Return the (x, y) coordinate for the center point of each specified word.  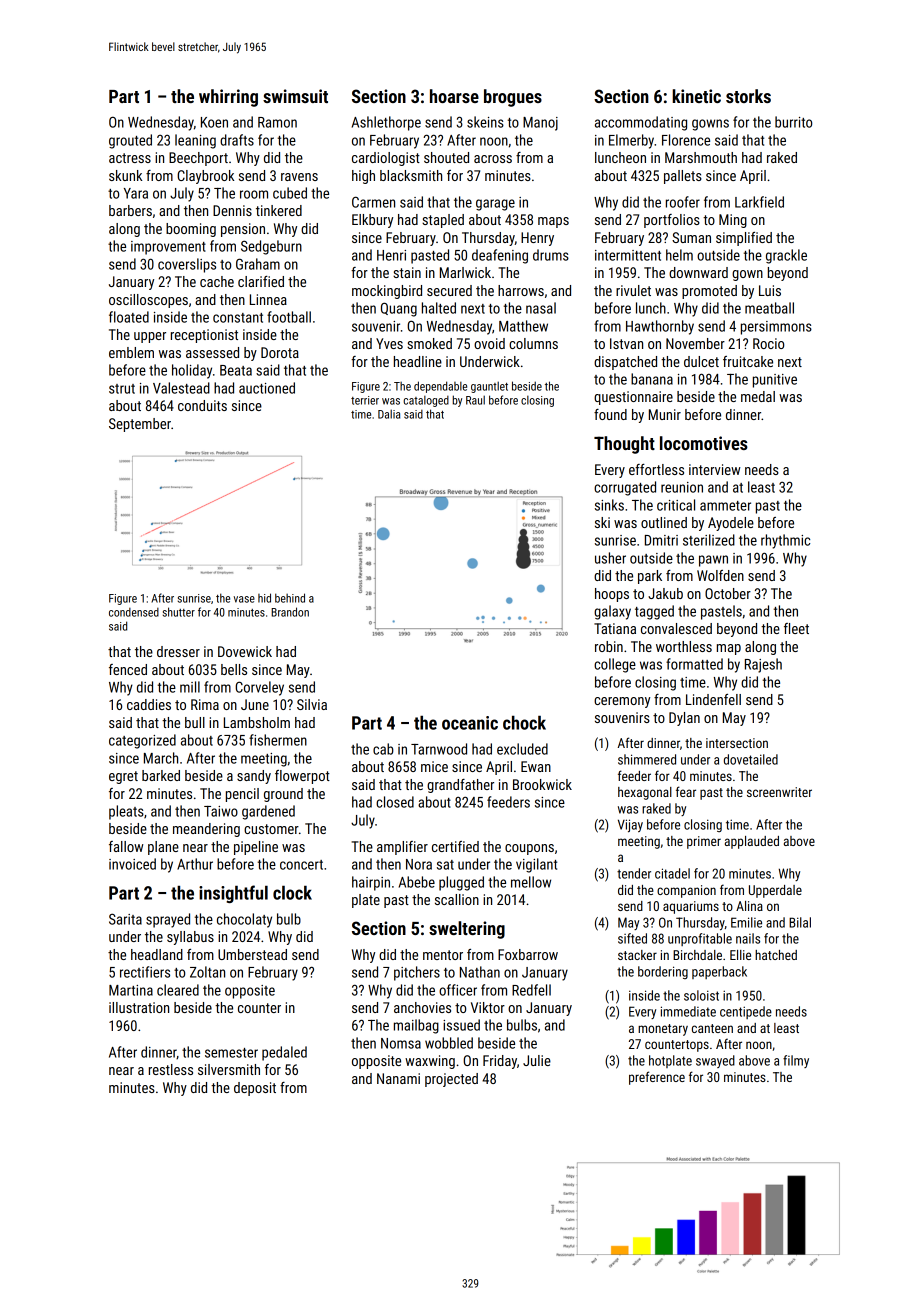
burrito (793, 122)
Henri (391, 255)
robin (609, 646)
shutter (179, 612)
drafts (237, 140)
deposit (255, 1089)
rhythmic (785, 541)
